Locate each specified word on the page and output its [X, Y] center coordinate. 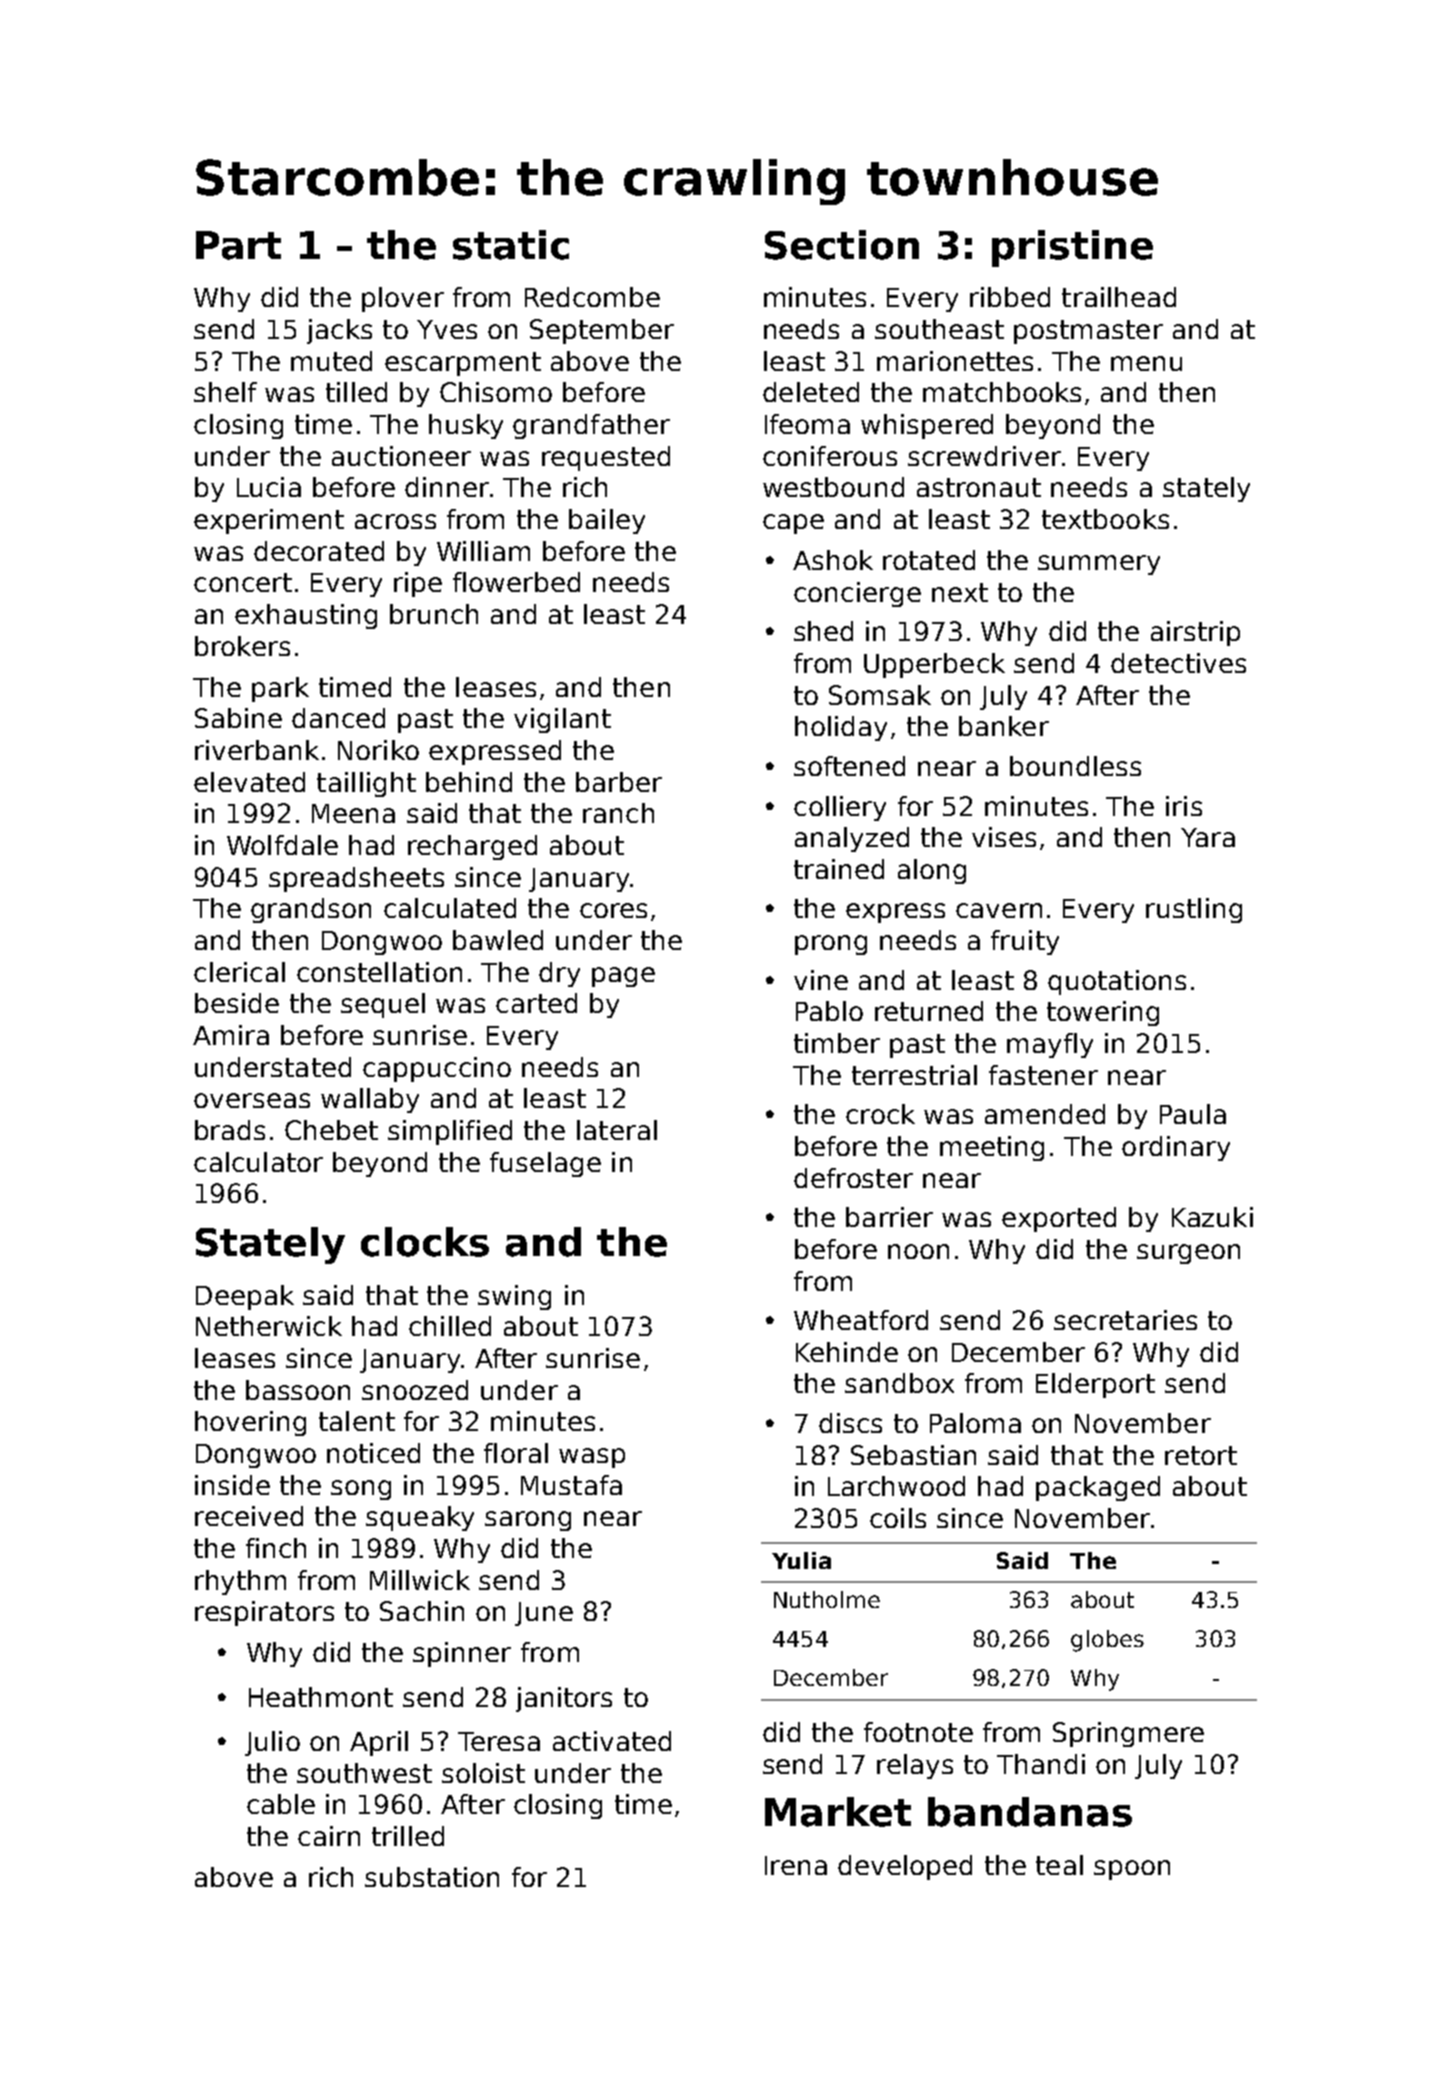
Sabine [238, 718]
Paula [1193, 1114]
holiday [841, 728]
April [379, 1743]
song [361, 1490]
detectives [1178, 663]
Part [238, 245]
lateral [617, 1130]
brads [230, 1130]
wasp [592, 1458]
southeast [939, 329]
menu [1146, 363]
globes [1107, 1641]
